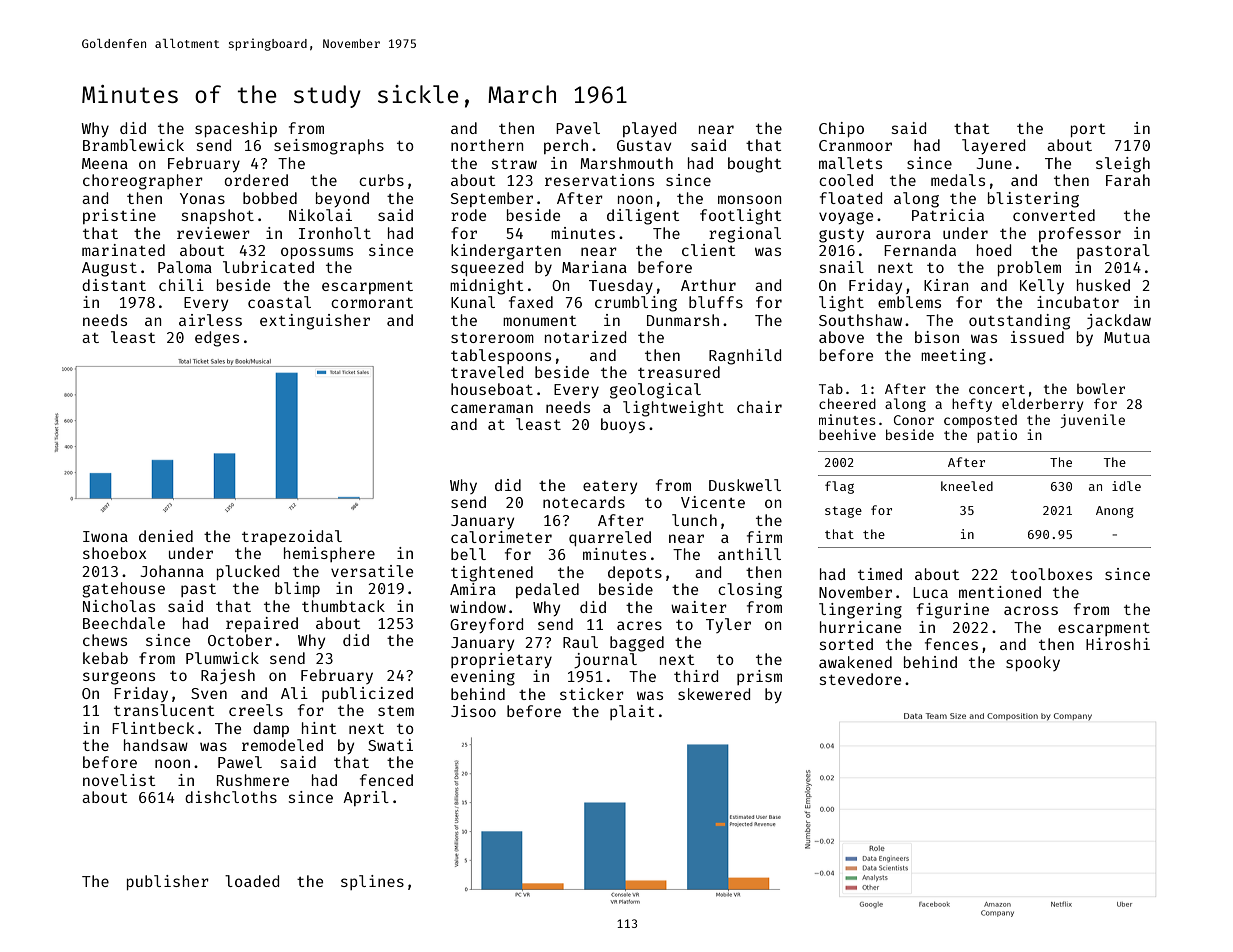 The image size is (1233, 952). I want to click on Bramblewick, so click(133, 145).
